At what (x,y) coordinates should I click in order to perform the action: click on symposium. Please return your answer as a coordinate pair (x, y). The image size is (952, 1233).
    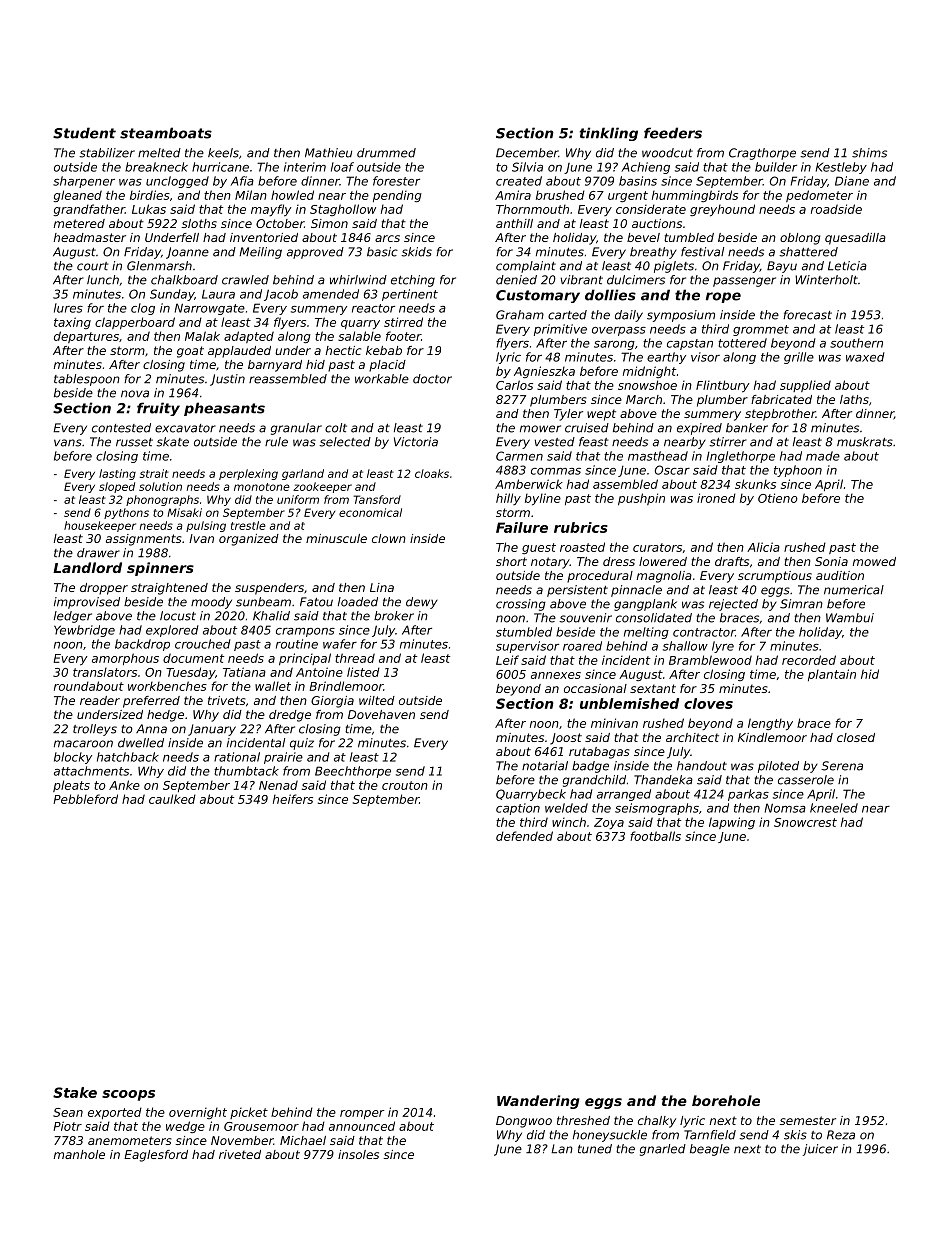
    Looking at the image, I should click on (681, 316).
